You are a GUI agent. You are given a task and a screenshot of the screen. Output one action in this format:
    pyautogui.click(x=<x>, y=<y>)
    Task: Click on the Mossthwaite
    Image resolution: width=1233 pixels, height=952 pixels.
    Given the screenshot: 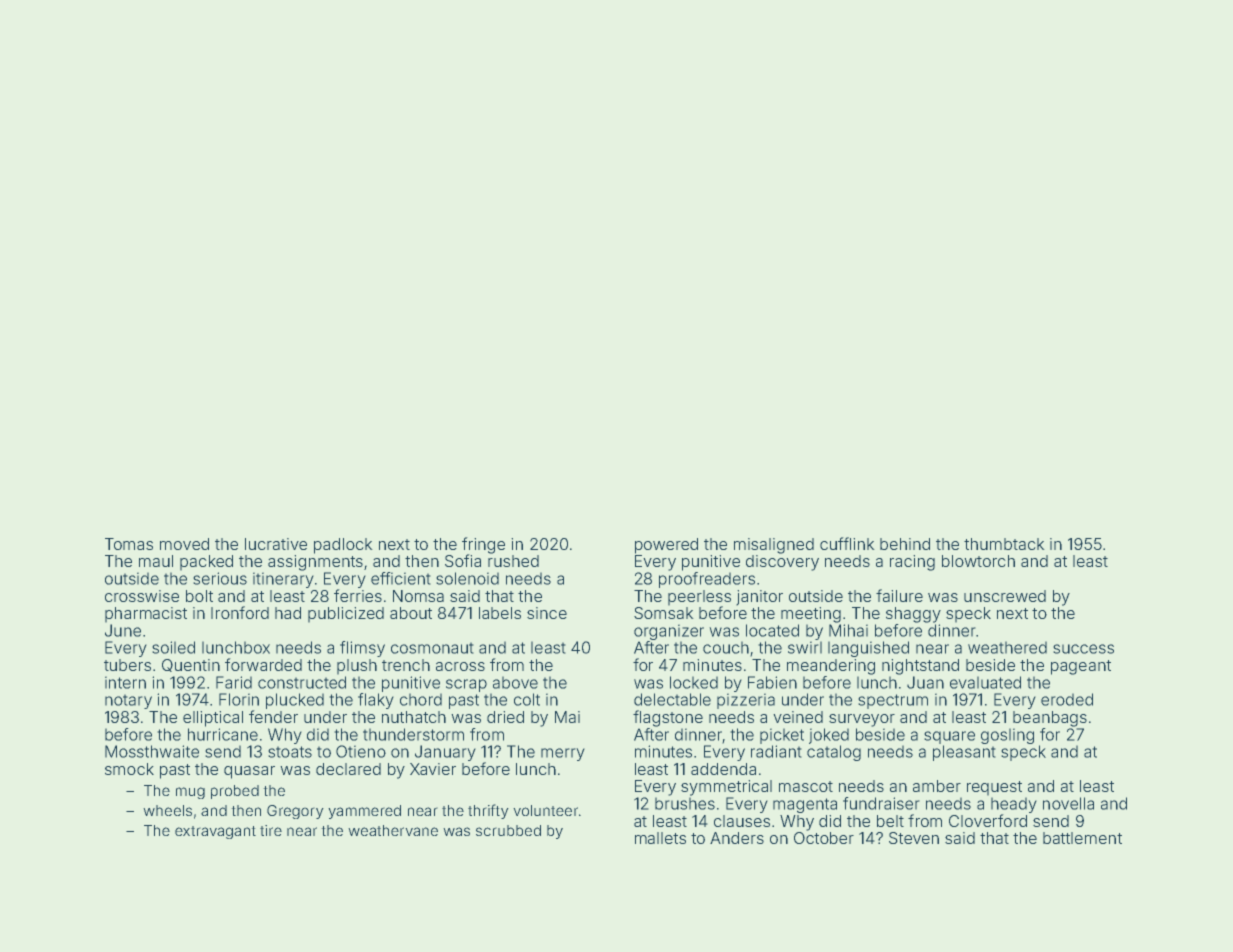 What is the action you would take?
    pyautogui.click(x=152, y=751)
